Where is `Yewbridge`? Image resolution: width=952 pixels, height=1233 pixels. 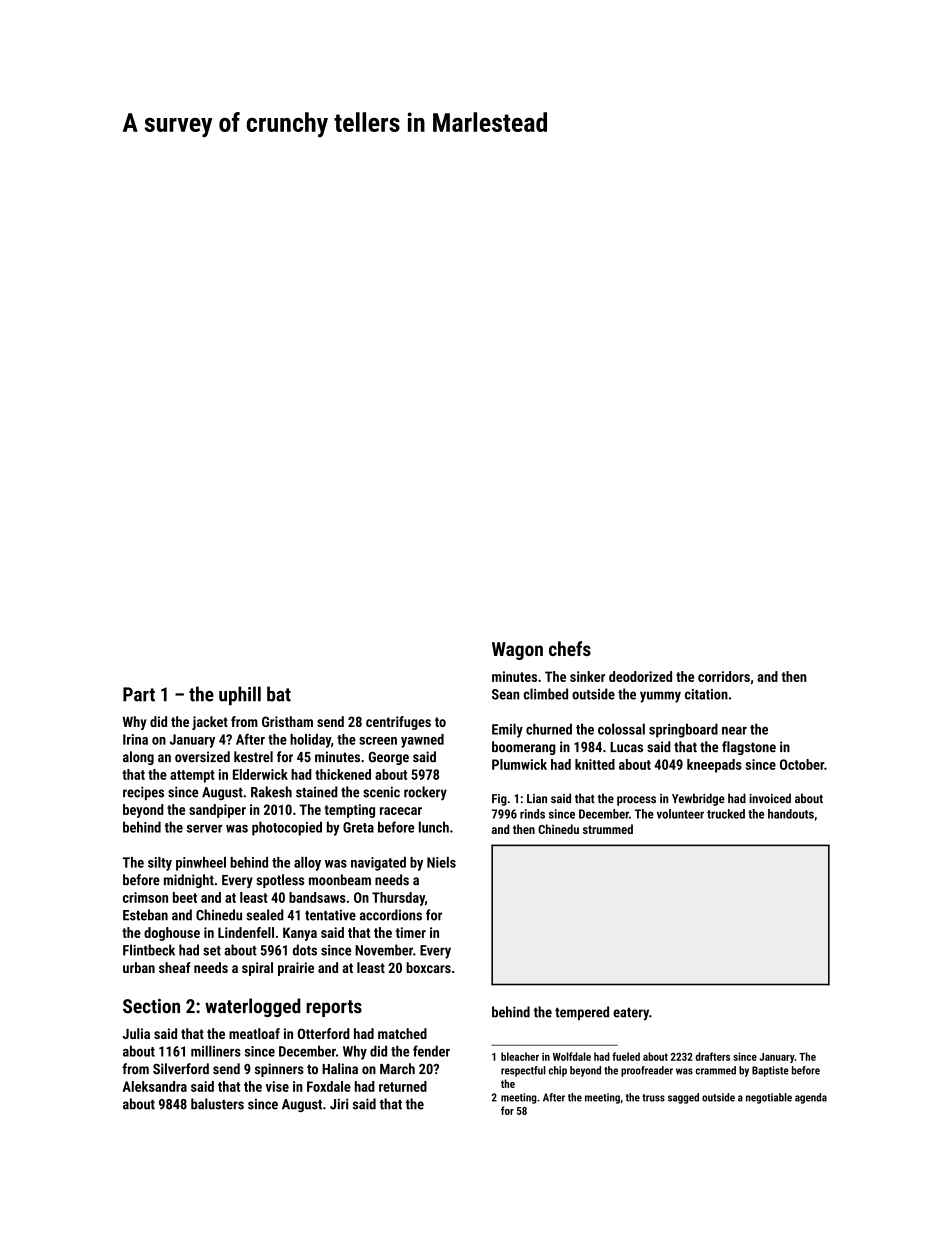 Yewbridge is located at coordinates (698, 799).
